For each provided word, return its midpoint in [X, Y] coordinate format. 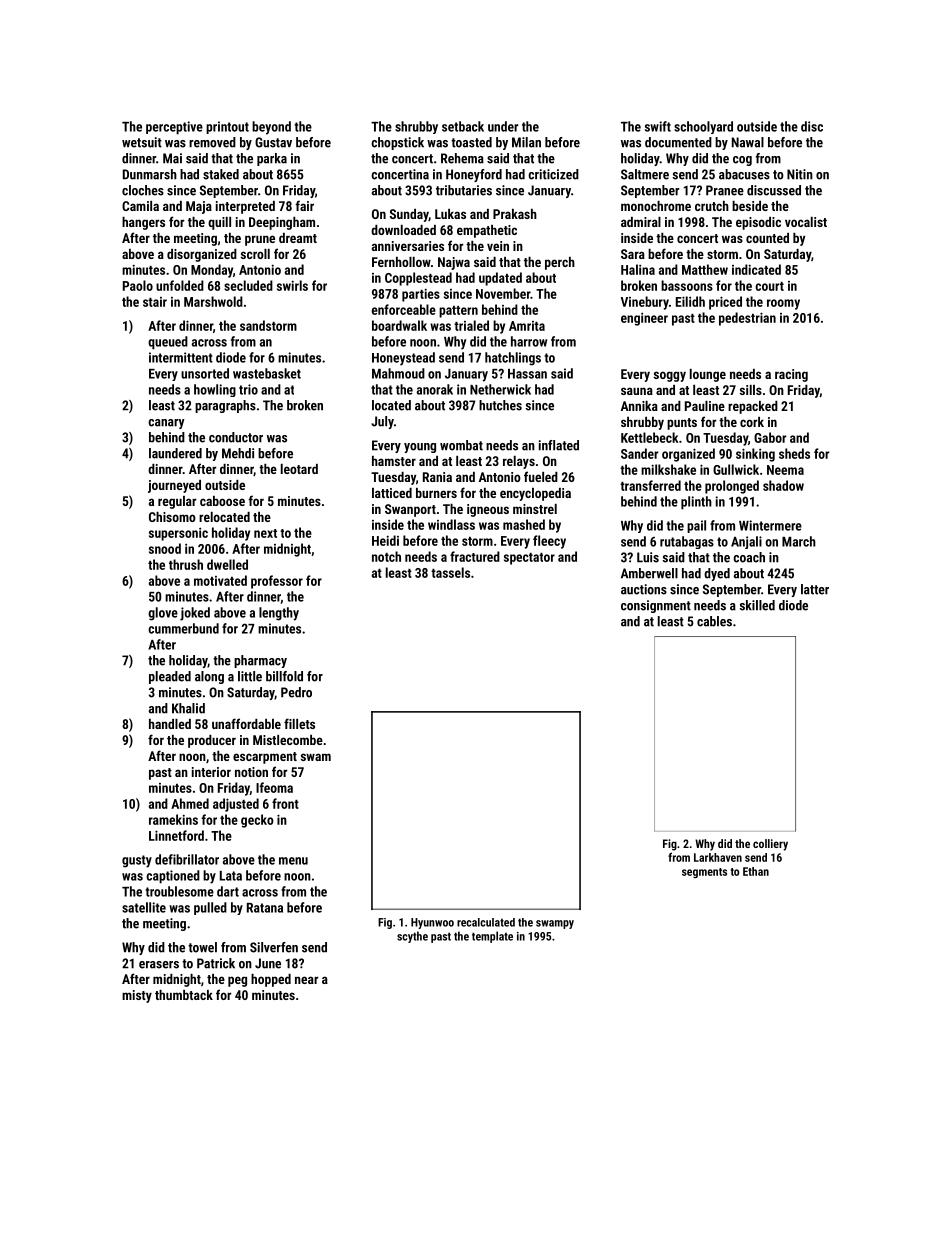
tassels [450, 572]
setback [463, 126]
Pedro [296, 692]
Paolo [138, 285]
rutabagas [687, 542]
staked [221, 174]
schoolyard [703, 127]
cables [714, 621]
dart [228, 891]
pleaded [170, 677]
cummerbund [183, 628]
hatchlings [513, 359]
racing [791, 375]
